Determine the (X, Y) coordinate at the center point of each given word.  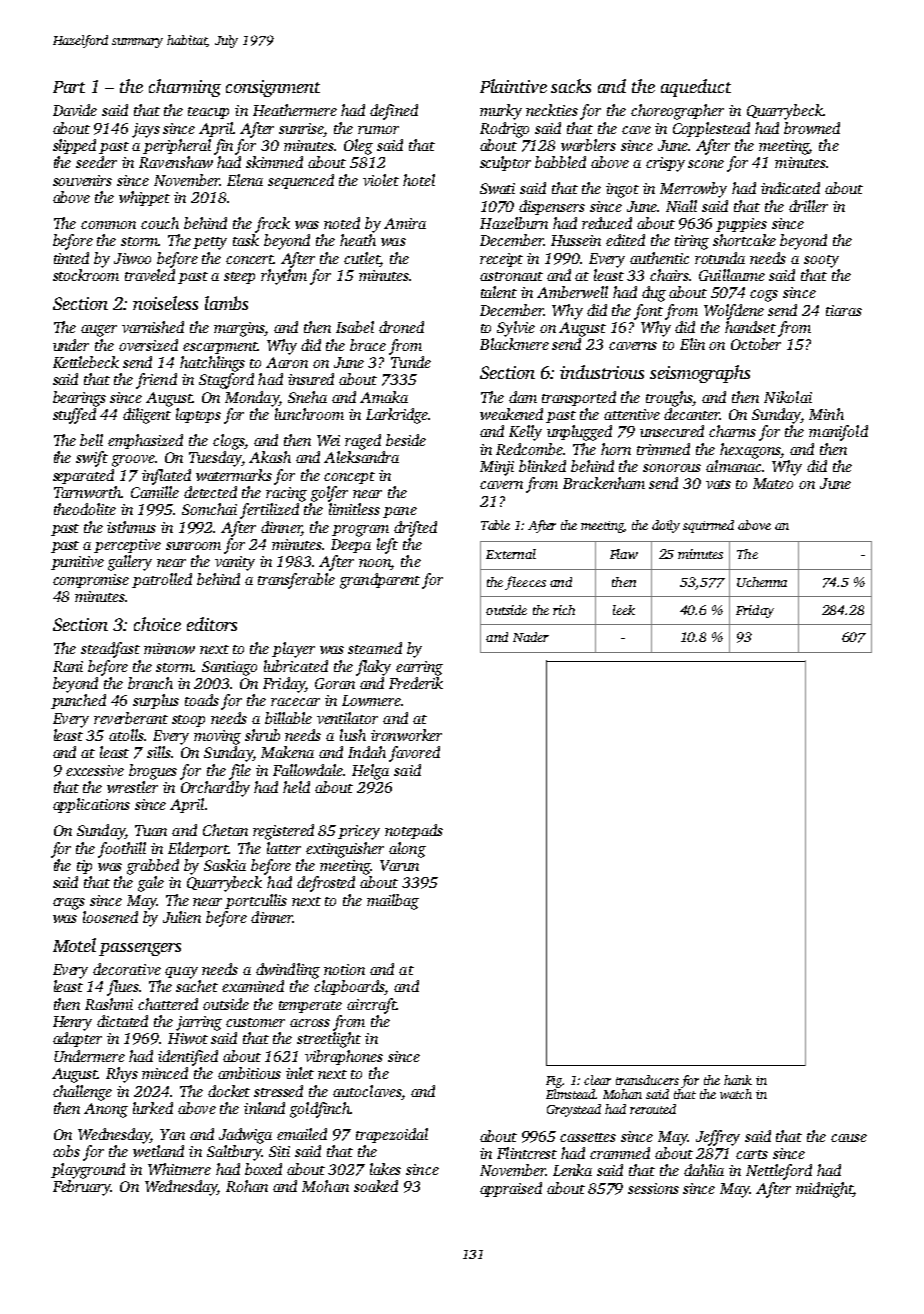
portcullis (256, 901)
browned (812, 128)
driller (808, 206)
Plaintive (513, 86)
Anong (106, 1110)
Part (69, 87)
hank (738, 1080)
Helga (370, 772)
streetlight (329, 1040)
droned (401, 327)
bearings (79, 399)
